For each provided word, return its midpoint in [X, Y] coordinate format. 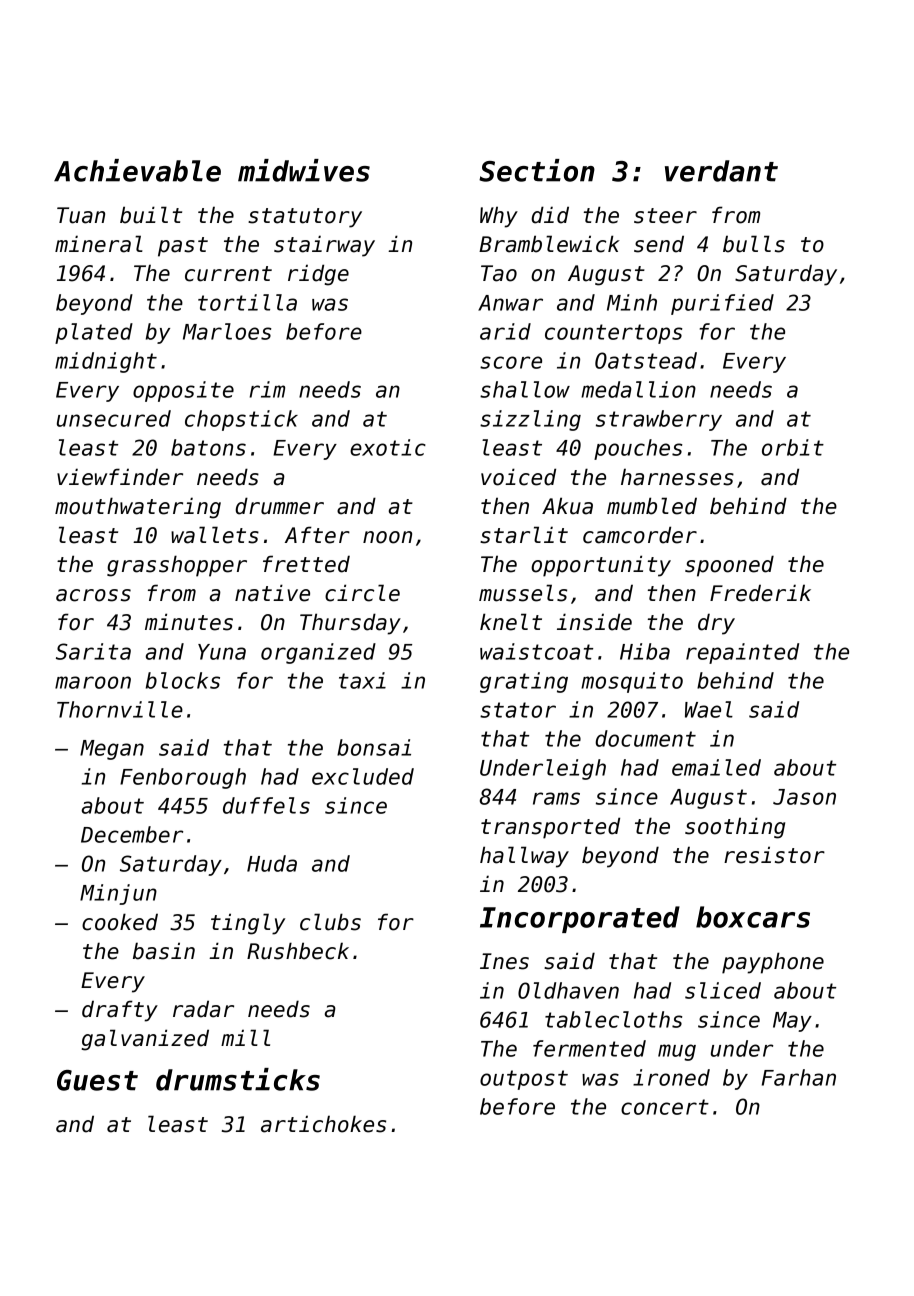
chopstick [241, 420]
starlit [524, 535]
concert [665, 1107]
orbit [793, 447]
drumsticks [238, 1079]
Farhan [799, 1077]
